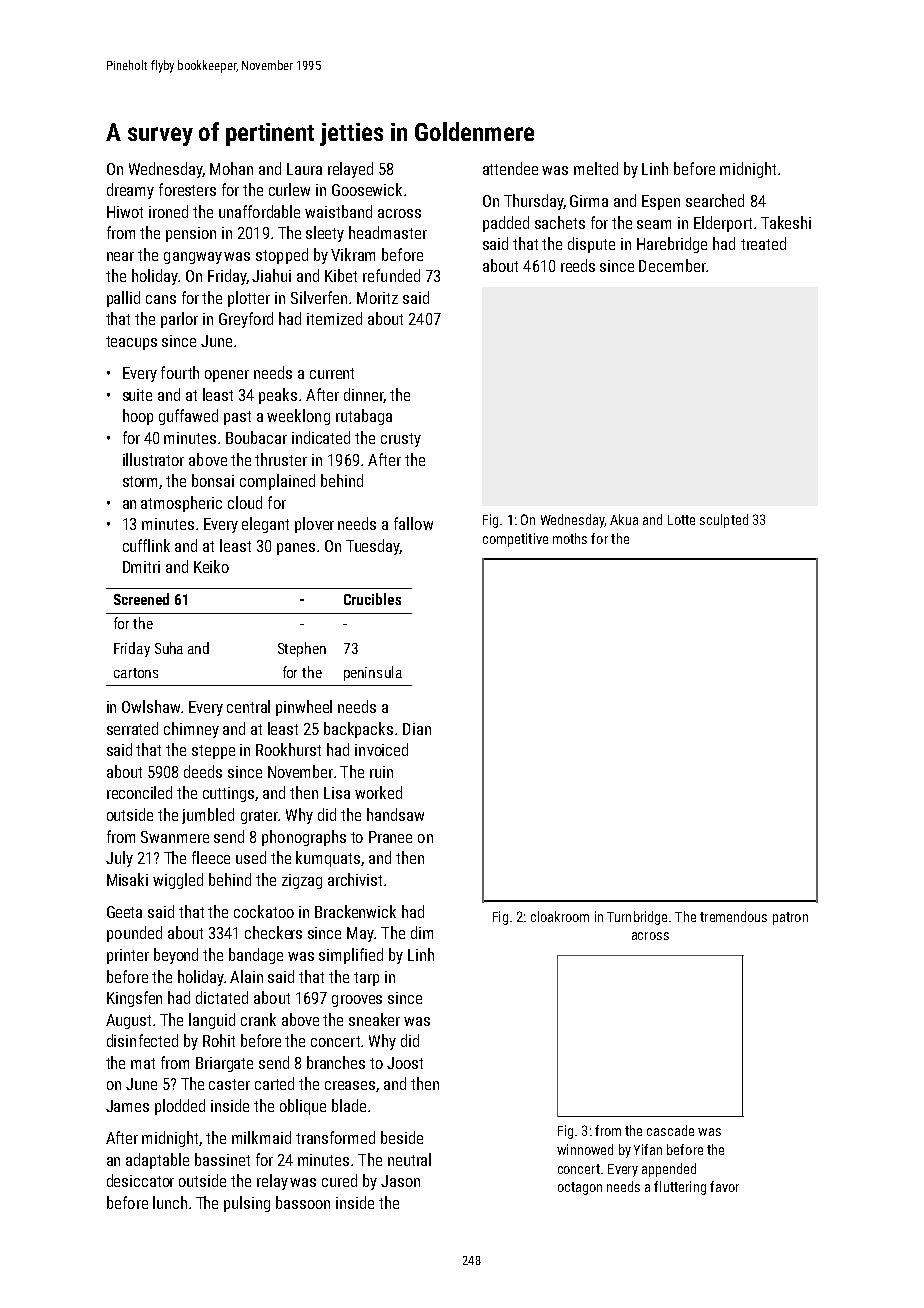 The height and width of the page is (1308, 924). I want to click on sculpted, so click(724, 521).
